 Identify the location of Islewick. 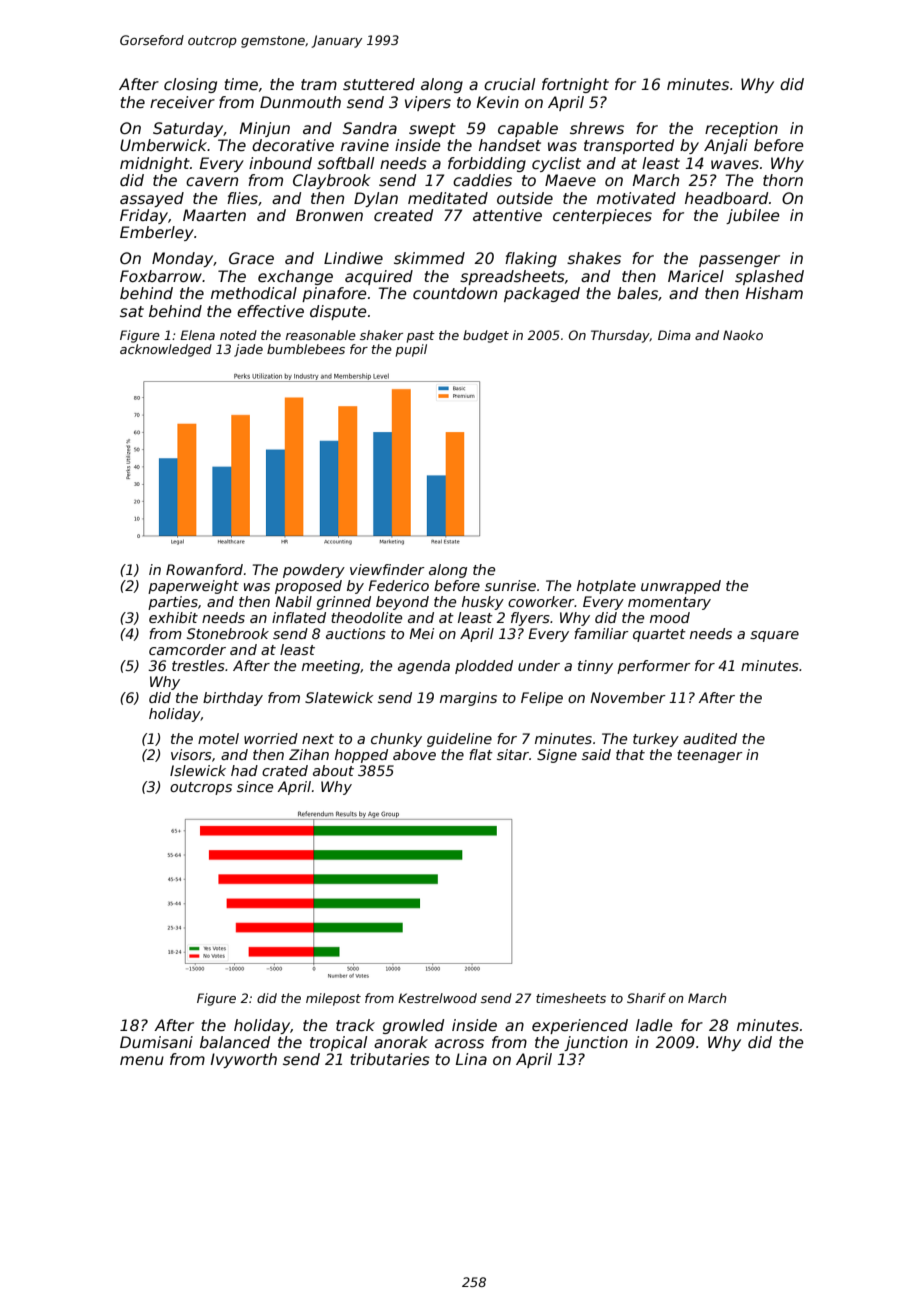
(198, 770).
